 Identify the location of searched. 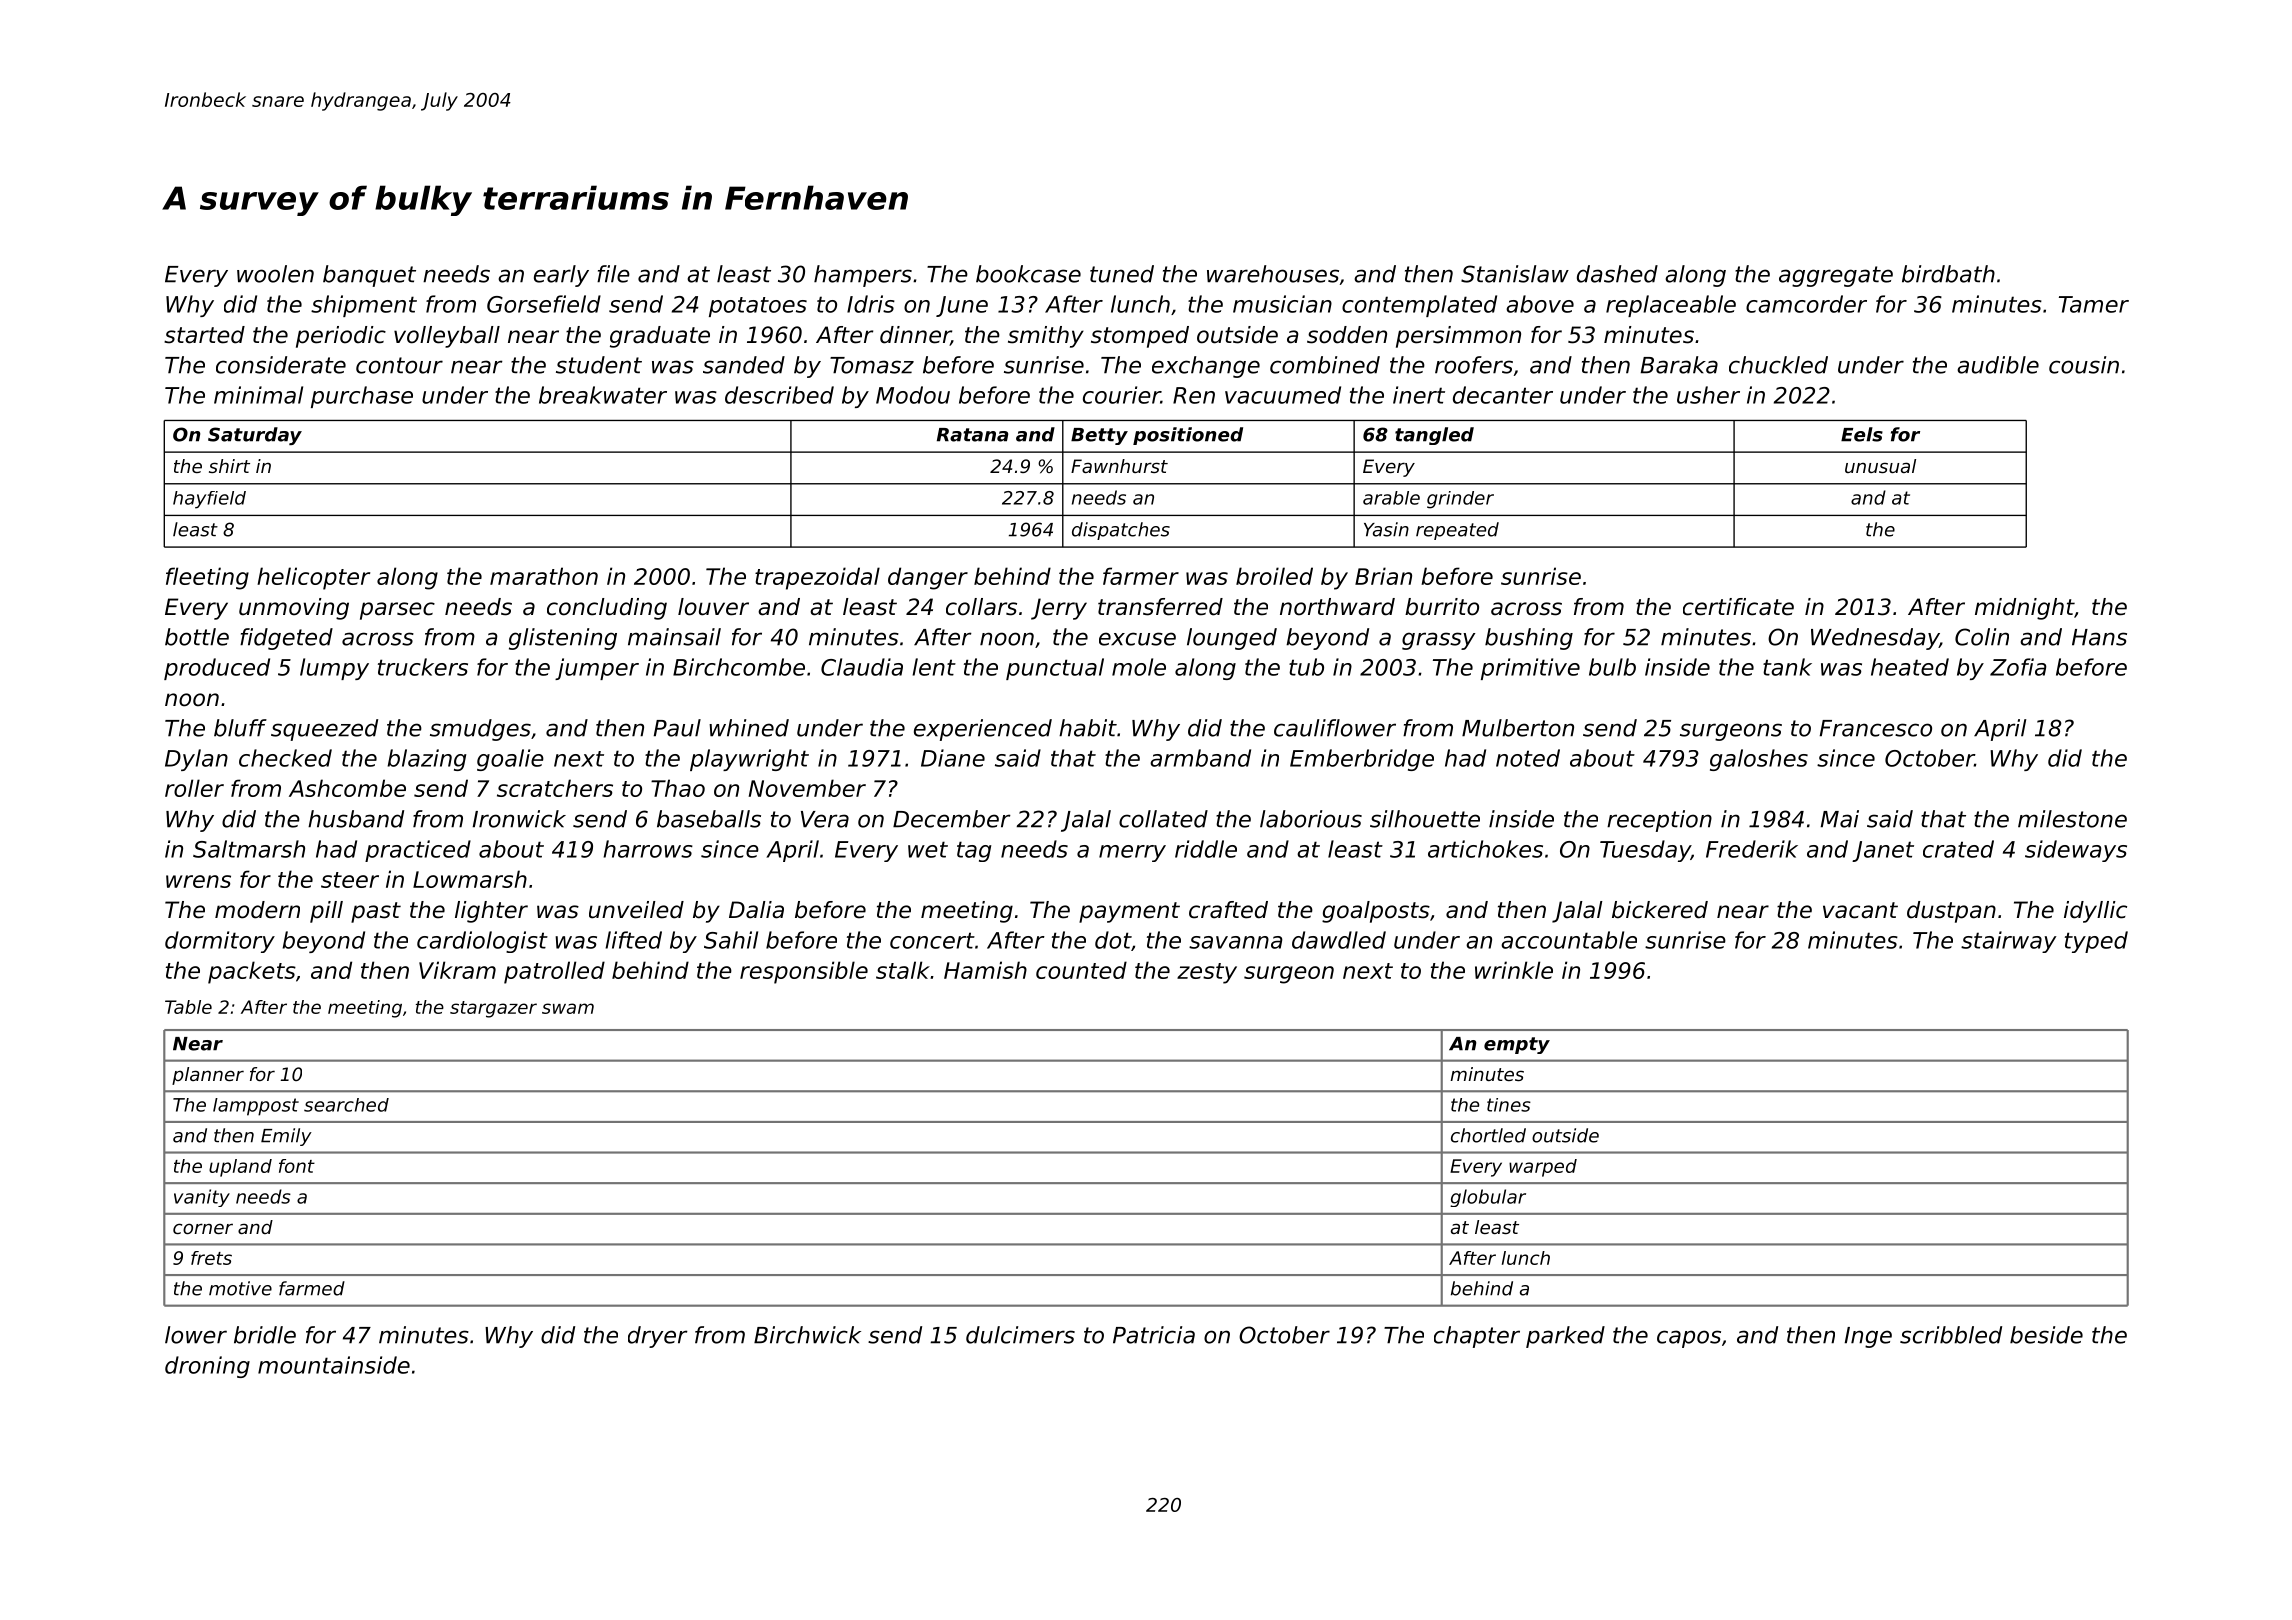
(346, 1105).
